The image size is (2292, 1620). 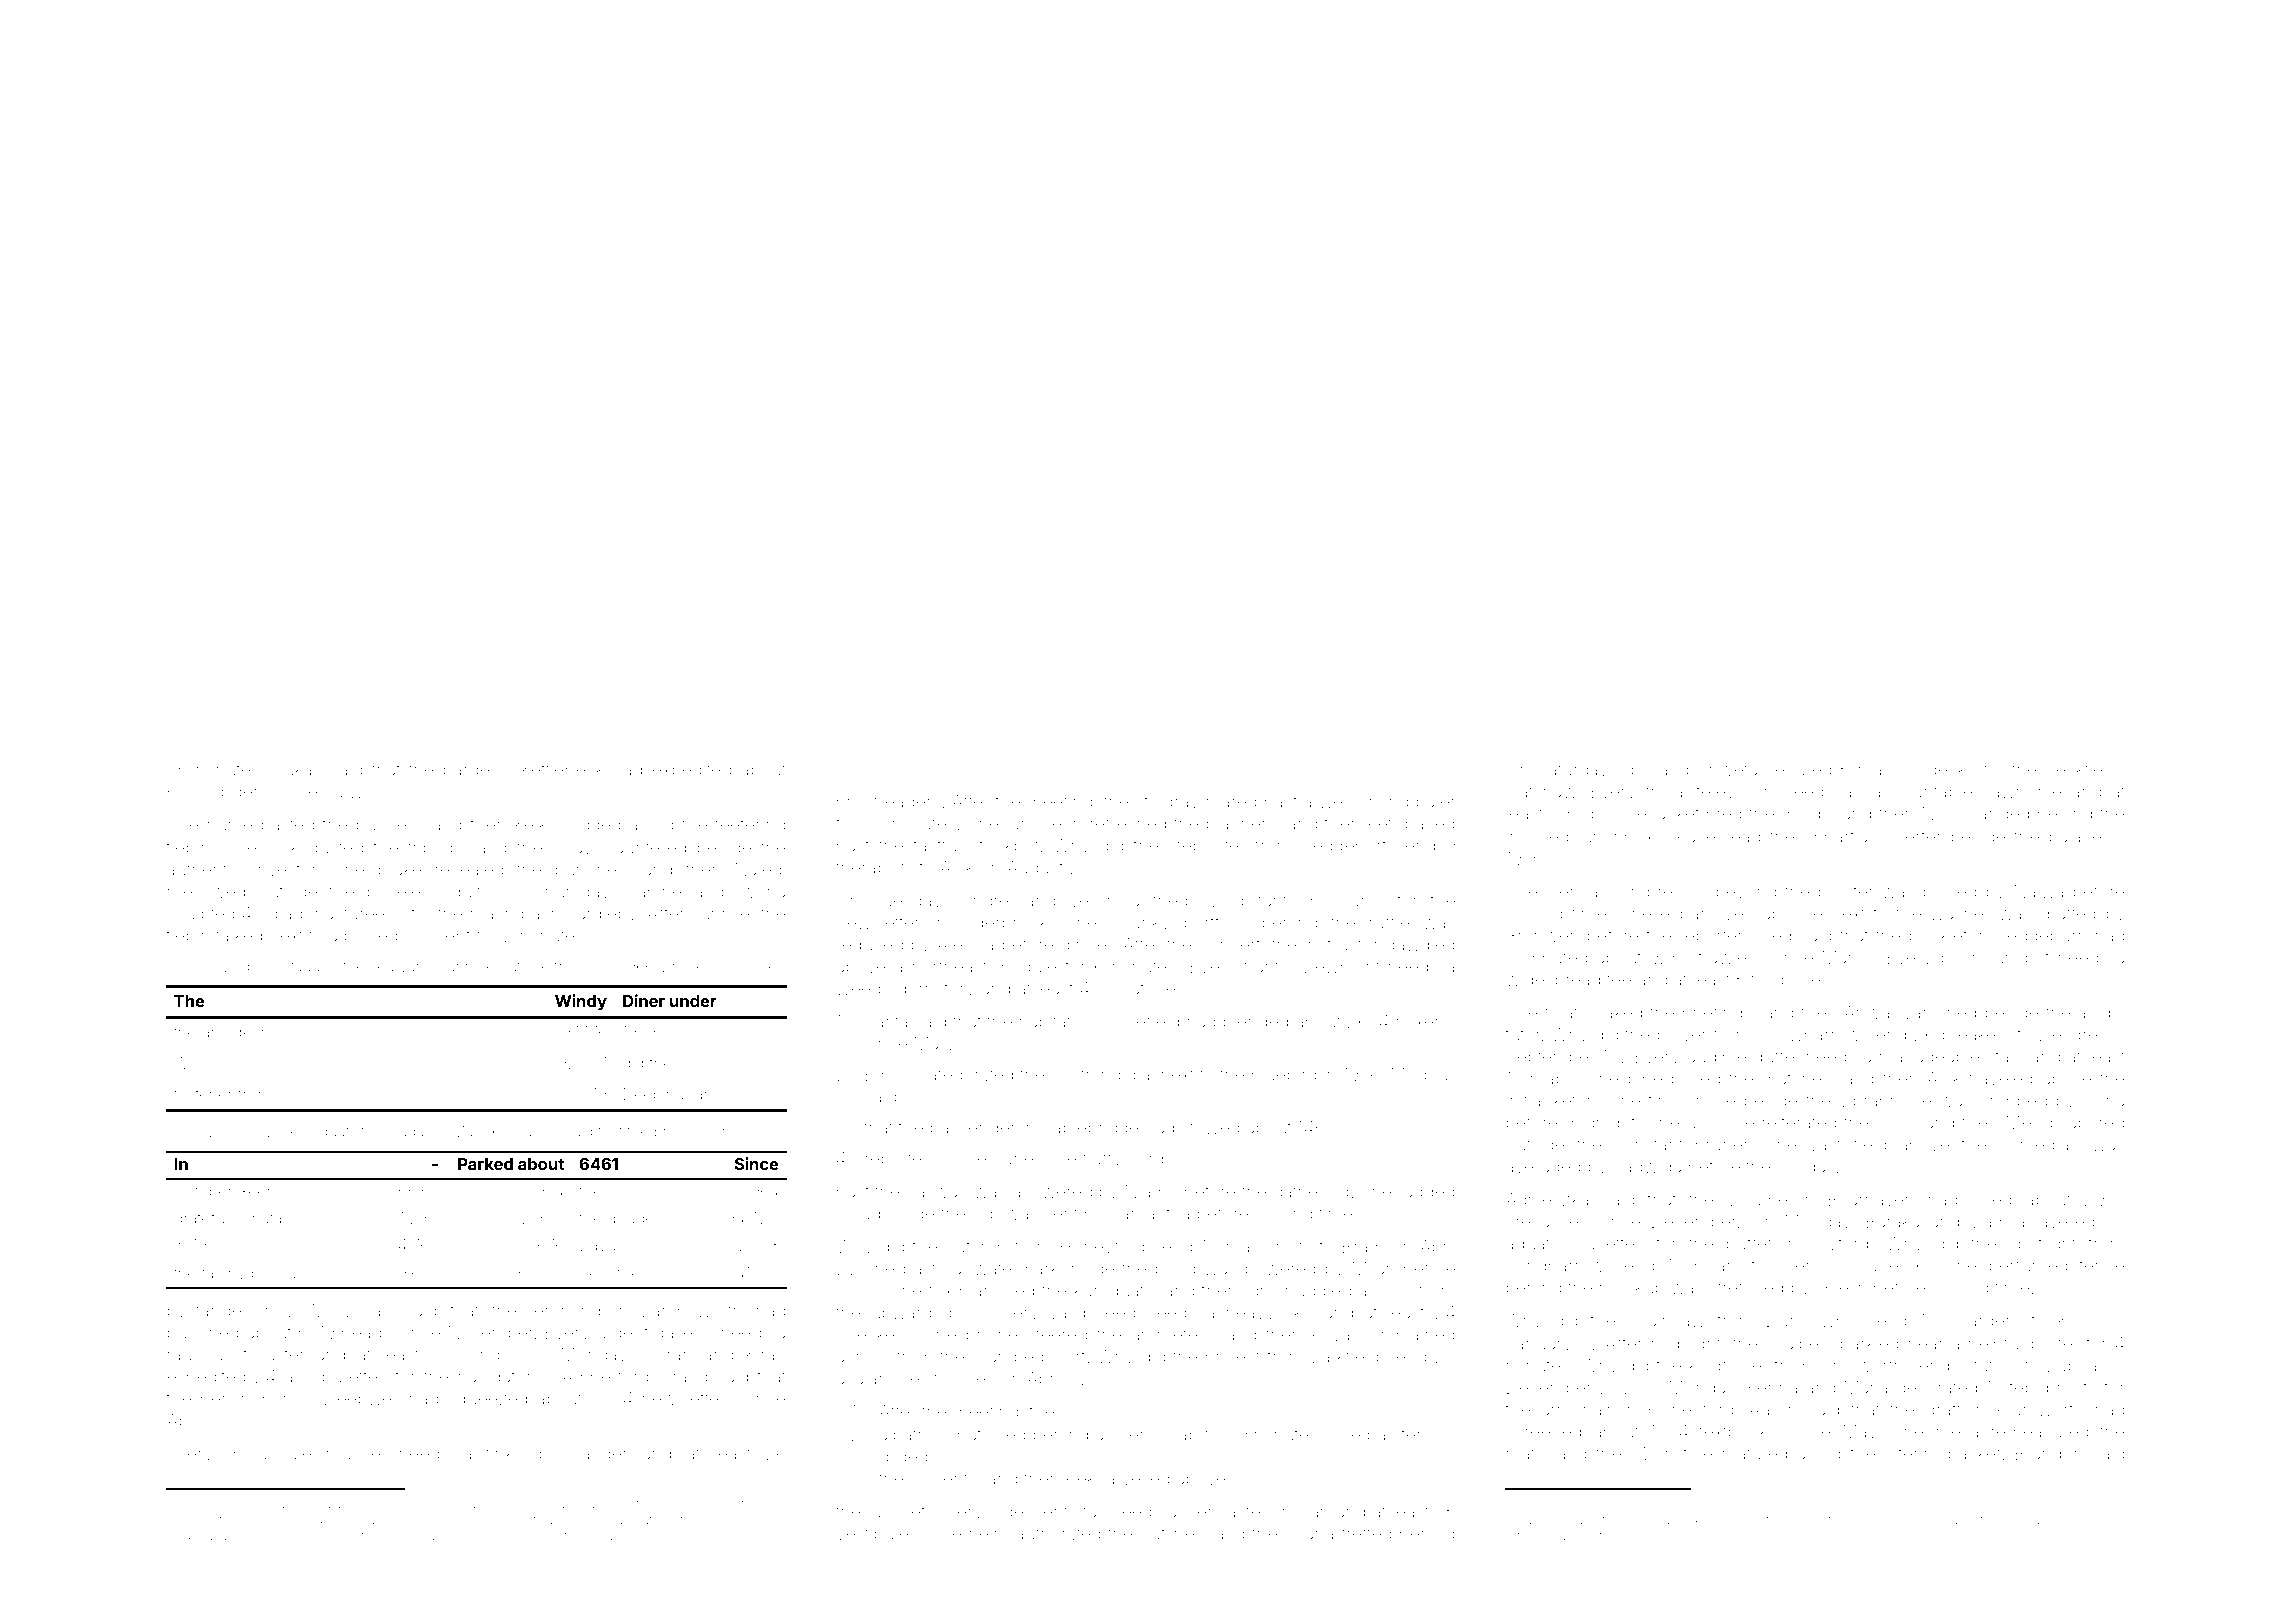 What do you see at coordinates (401, 1131) in the screenshot?
I see `Ghada` at bounding box center [401, 1131].
